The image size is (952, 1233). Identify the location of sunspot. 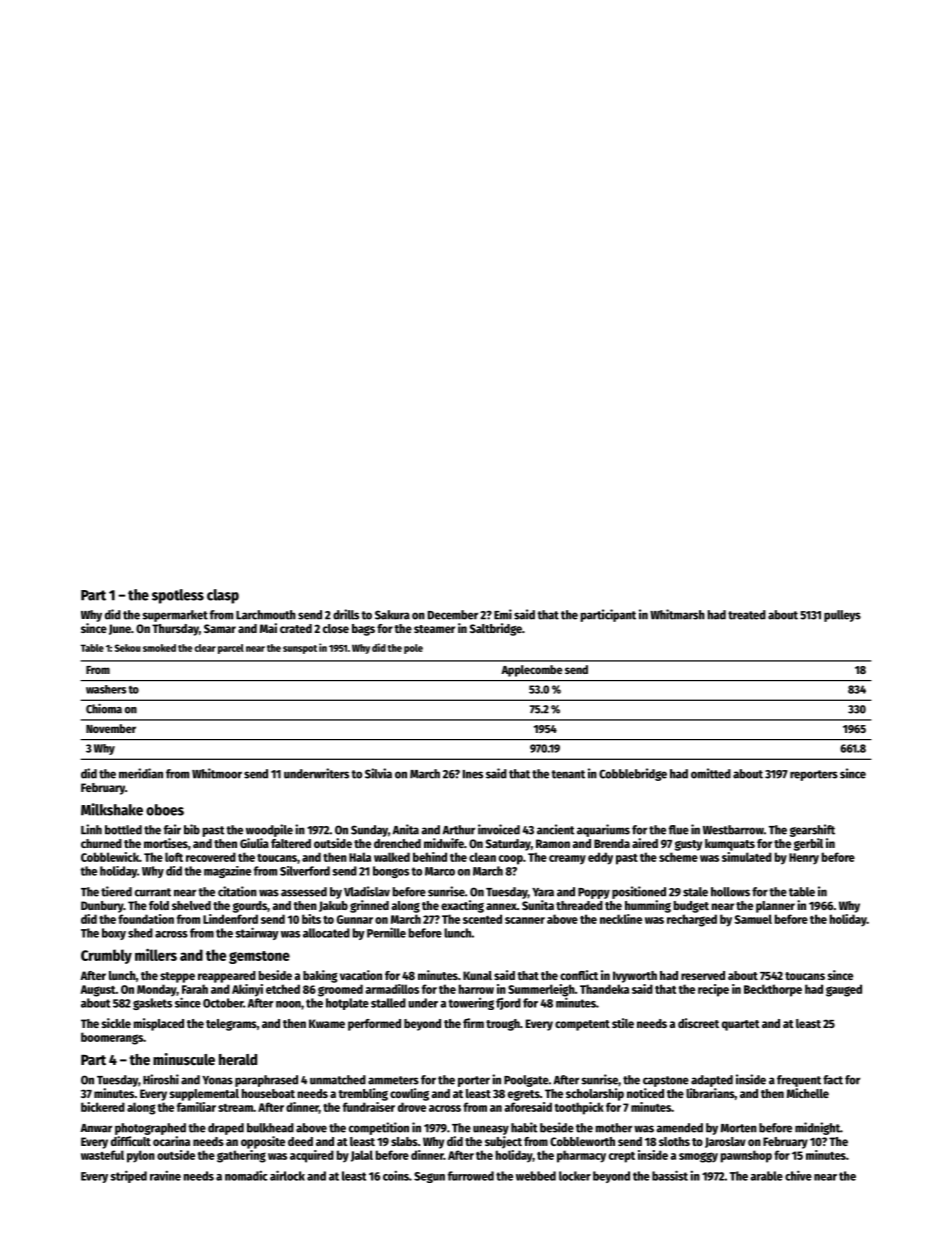
(300, 649).
